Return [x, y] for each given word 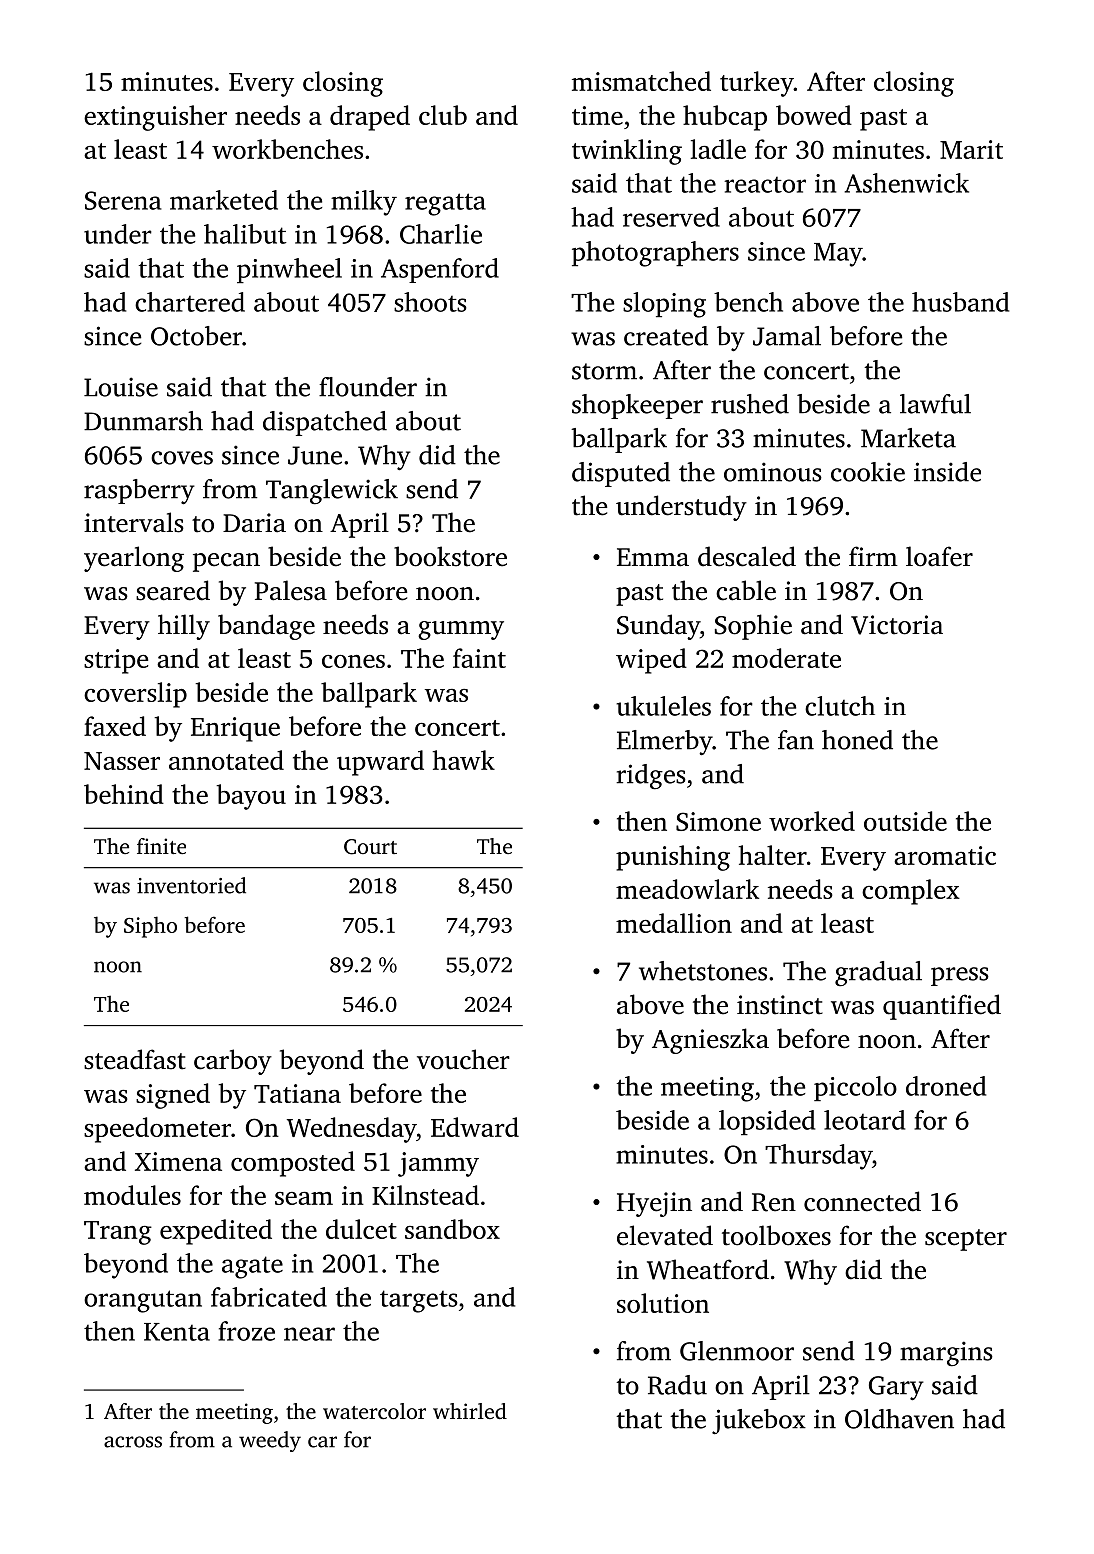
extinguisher [155, 118]
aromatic [945, 855]
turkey [757, 84]
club [443, 115]
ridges [651, 777]
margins [946, 1354]
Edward [475, 1127]
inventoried [191, 885]
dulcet [361, 1229]
